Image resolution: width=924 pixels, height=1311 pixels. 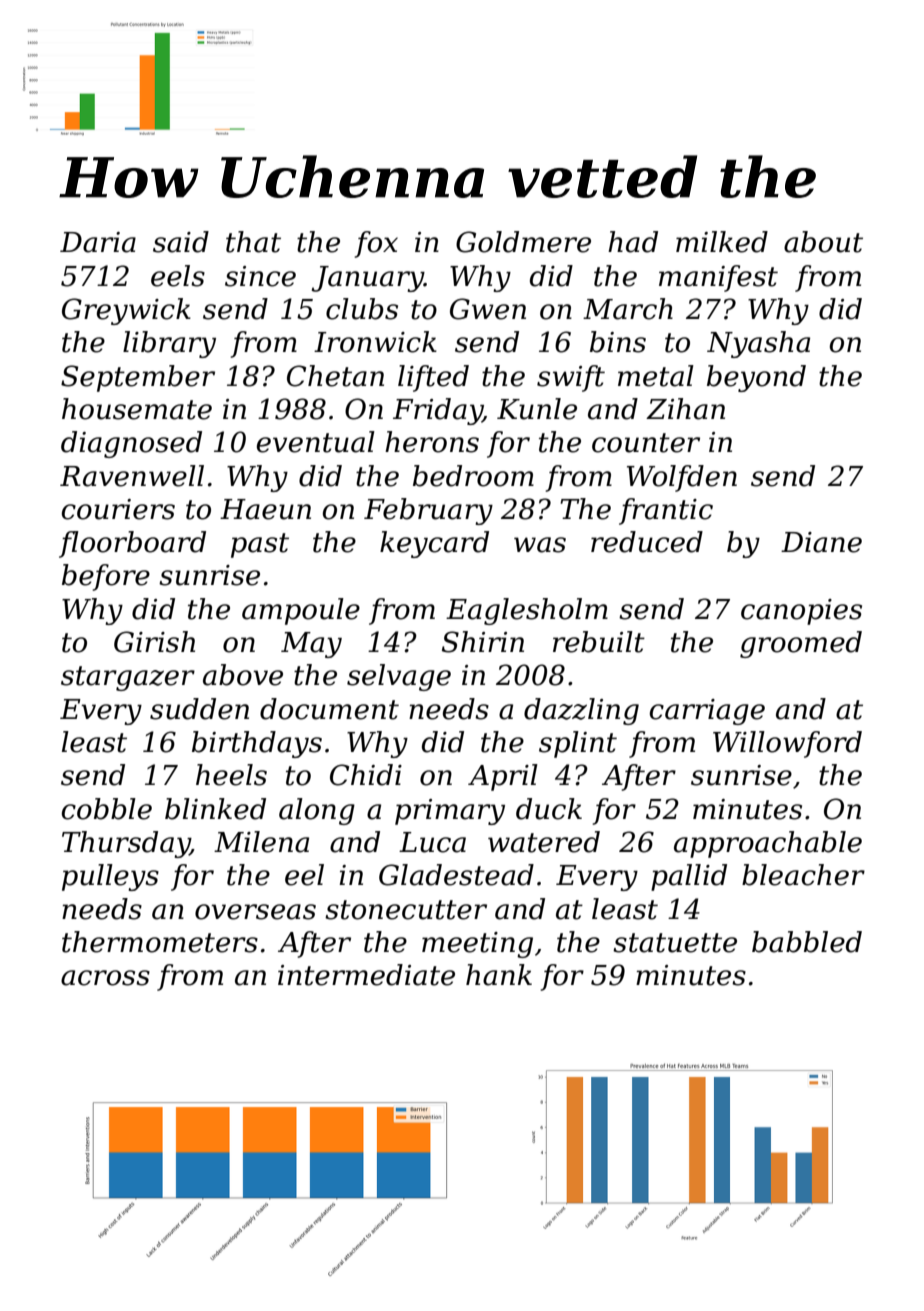 I want to click on frantic, so click(x=666, y=511).
